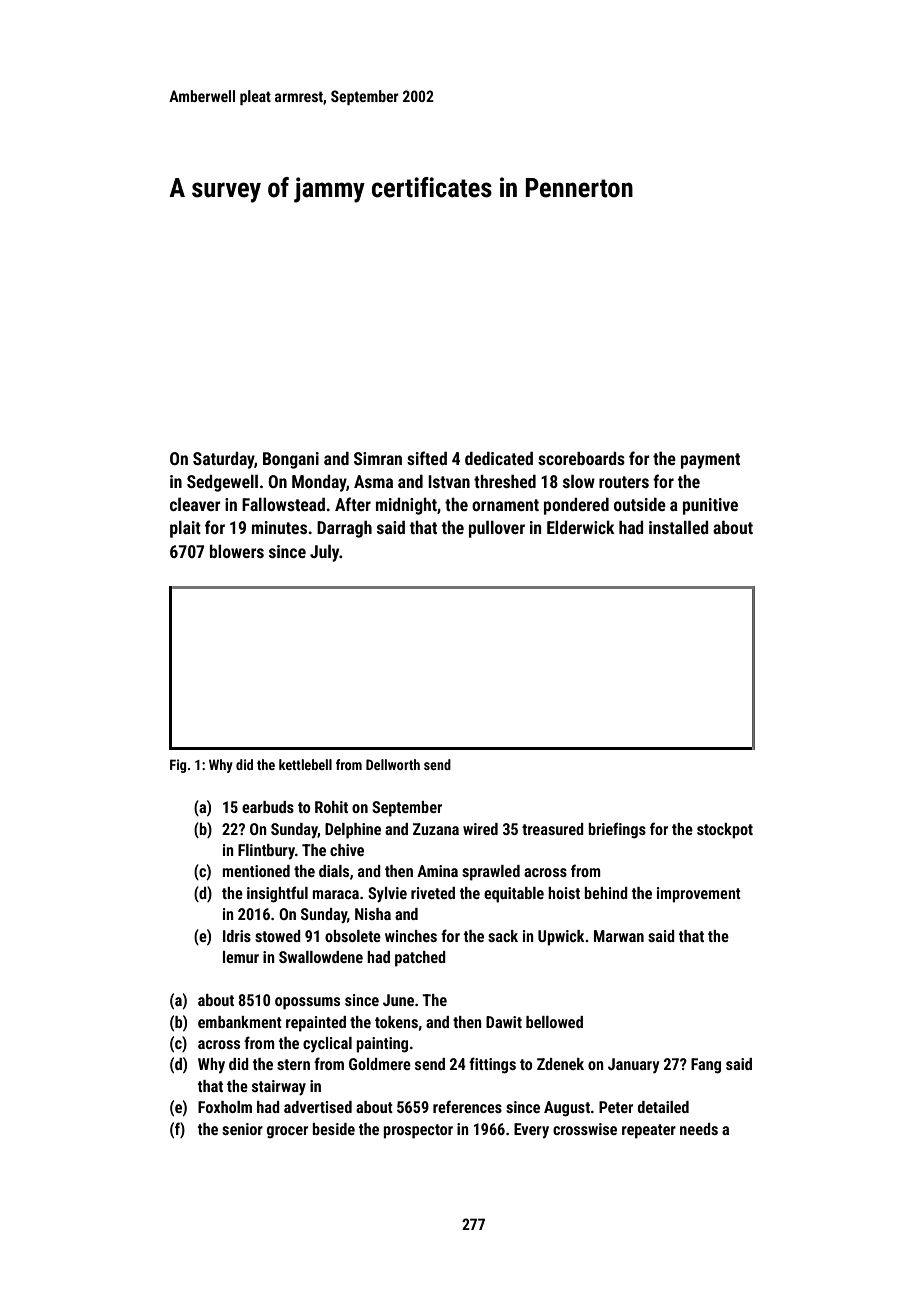 The height and width of the page is (1311, 924). Describe the element at coordinates (710, 461) in the page. I see `payment` at that location.
